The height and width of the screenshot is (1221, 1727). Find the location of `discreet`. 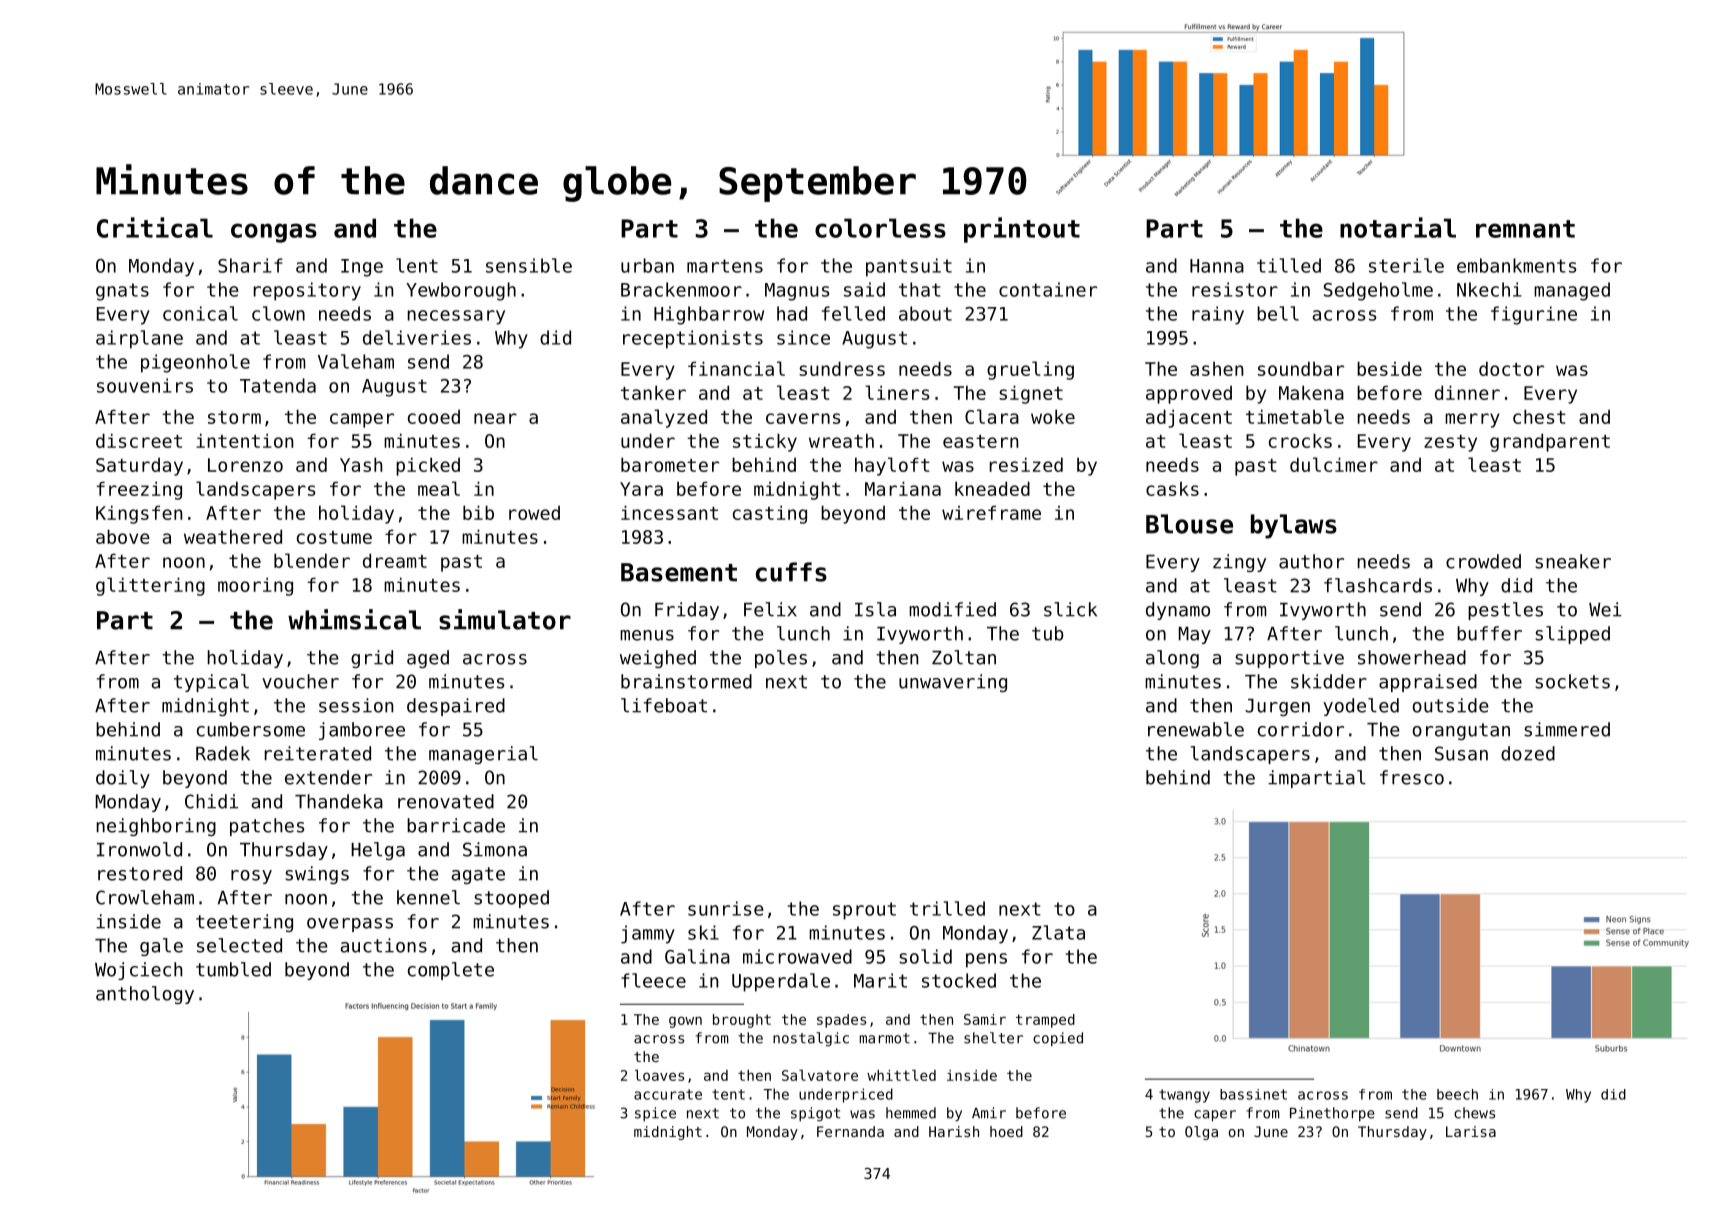

discreet is located at coordinates (139, 440).
